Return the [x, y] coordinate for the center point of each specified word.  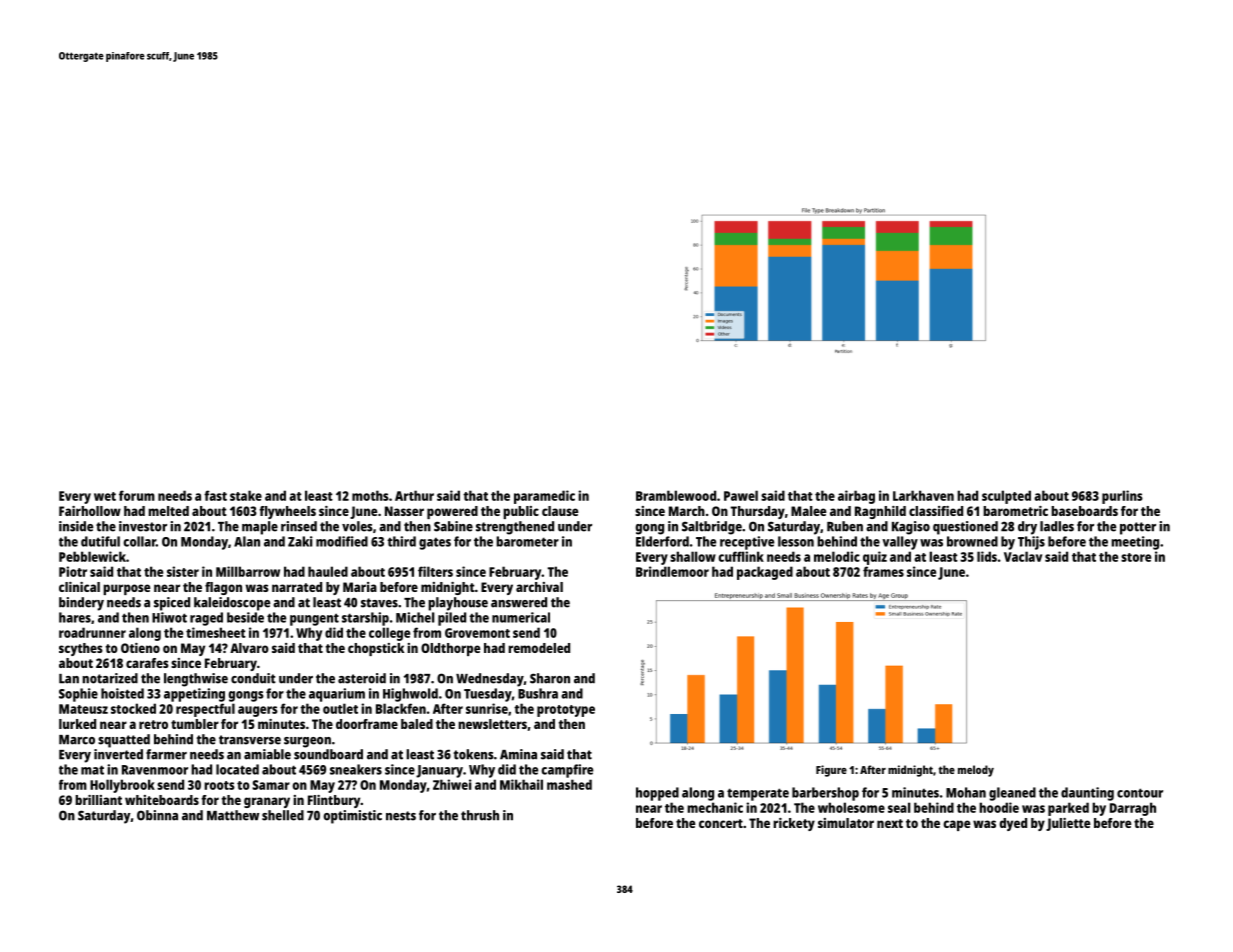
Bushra [538, 693]
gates [435, 544]
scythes [81, 649]
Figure [831, 771]
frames [883, 571]
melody [976, 771]
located [237, 769]
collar [139, 541]
